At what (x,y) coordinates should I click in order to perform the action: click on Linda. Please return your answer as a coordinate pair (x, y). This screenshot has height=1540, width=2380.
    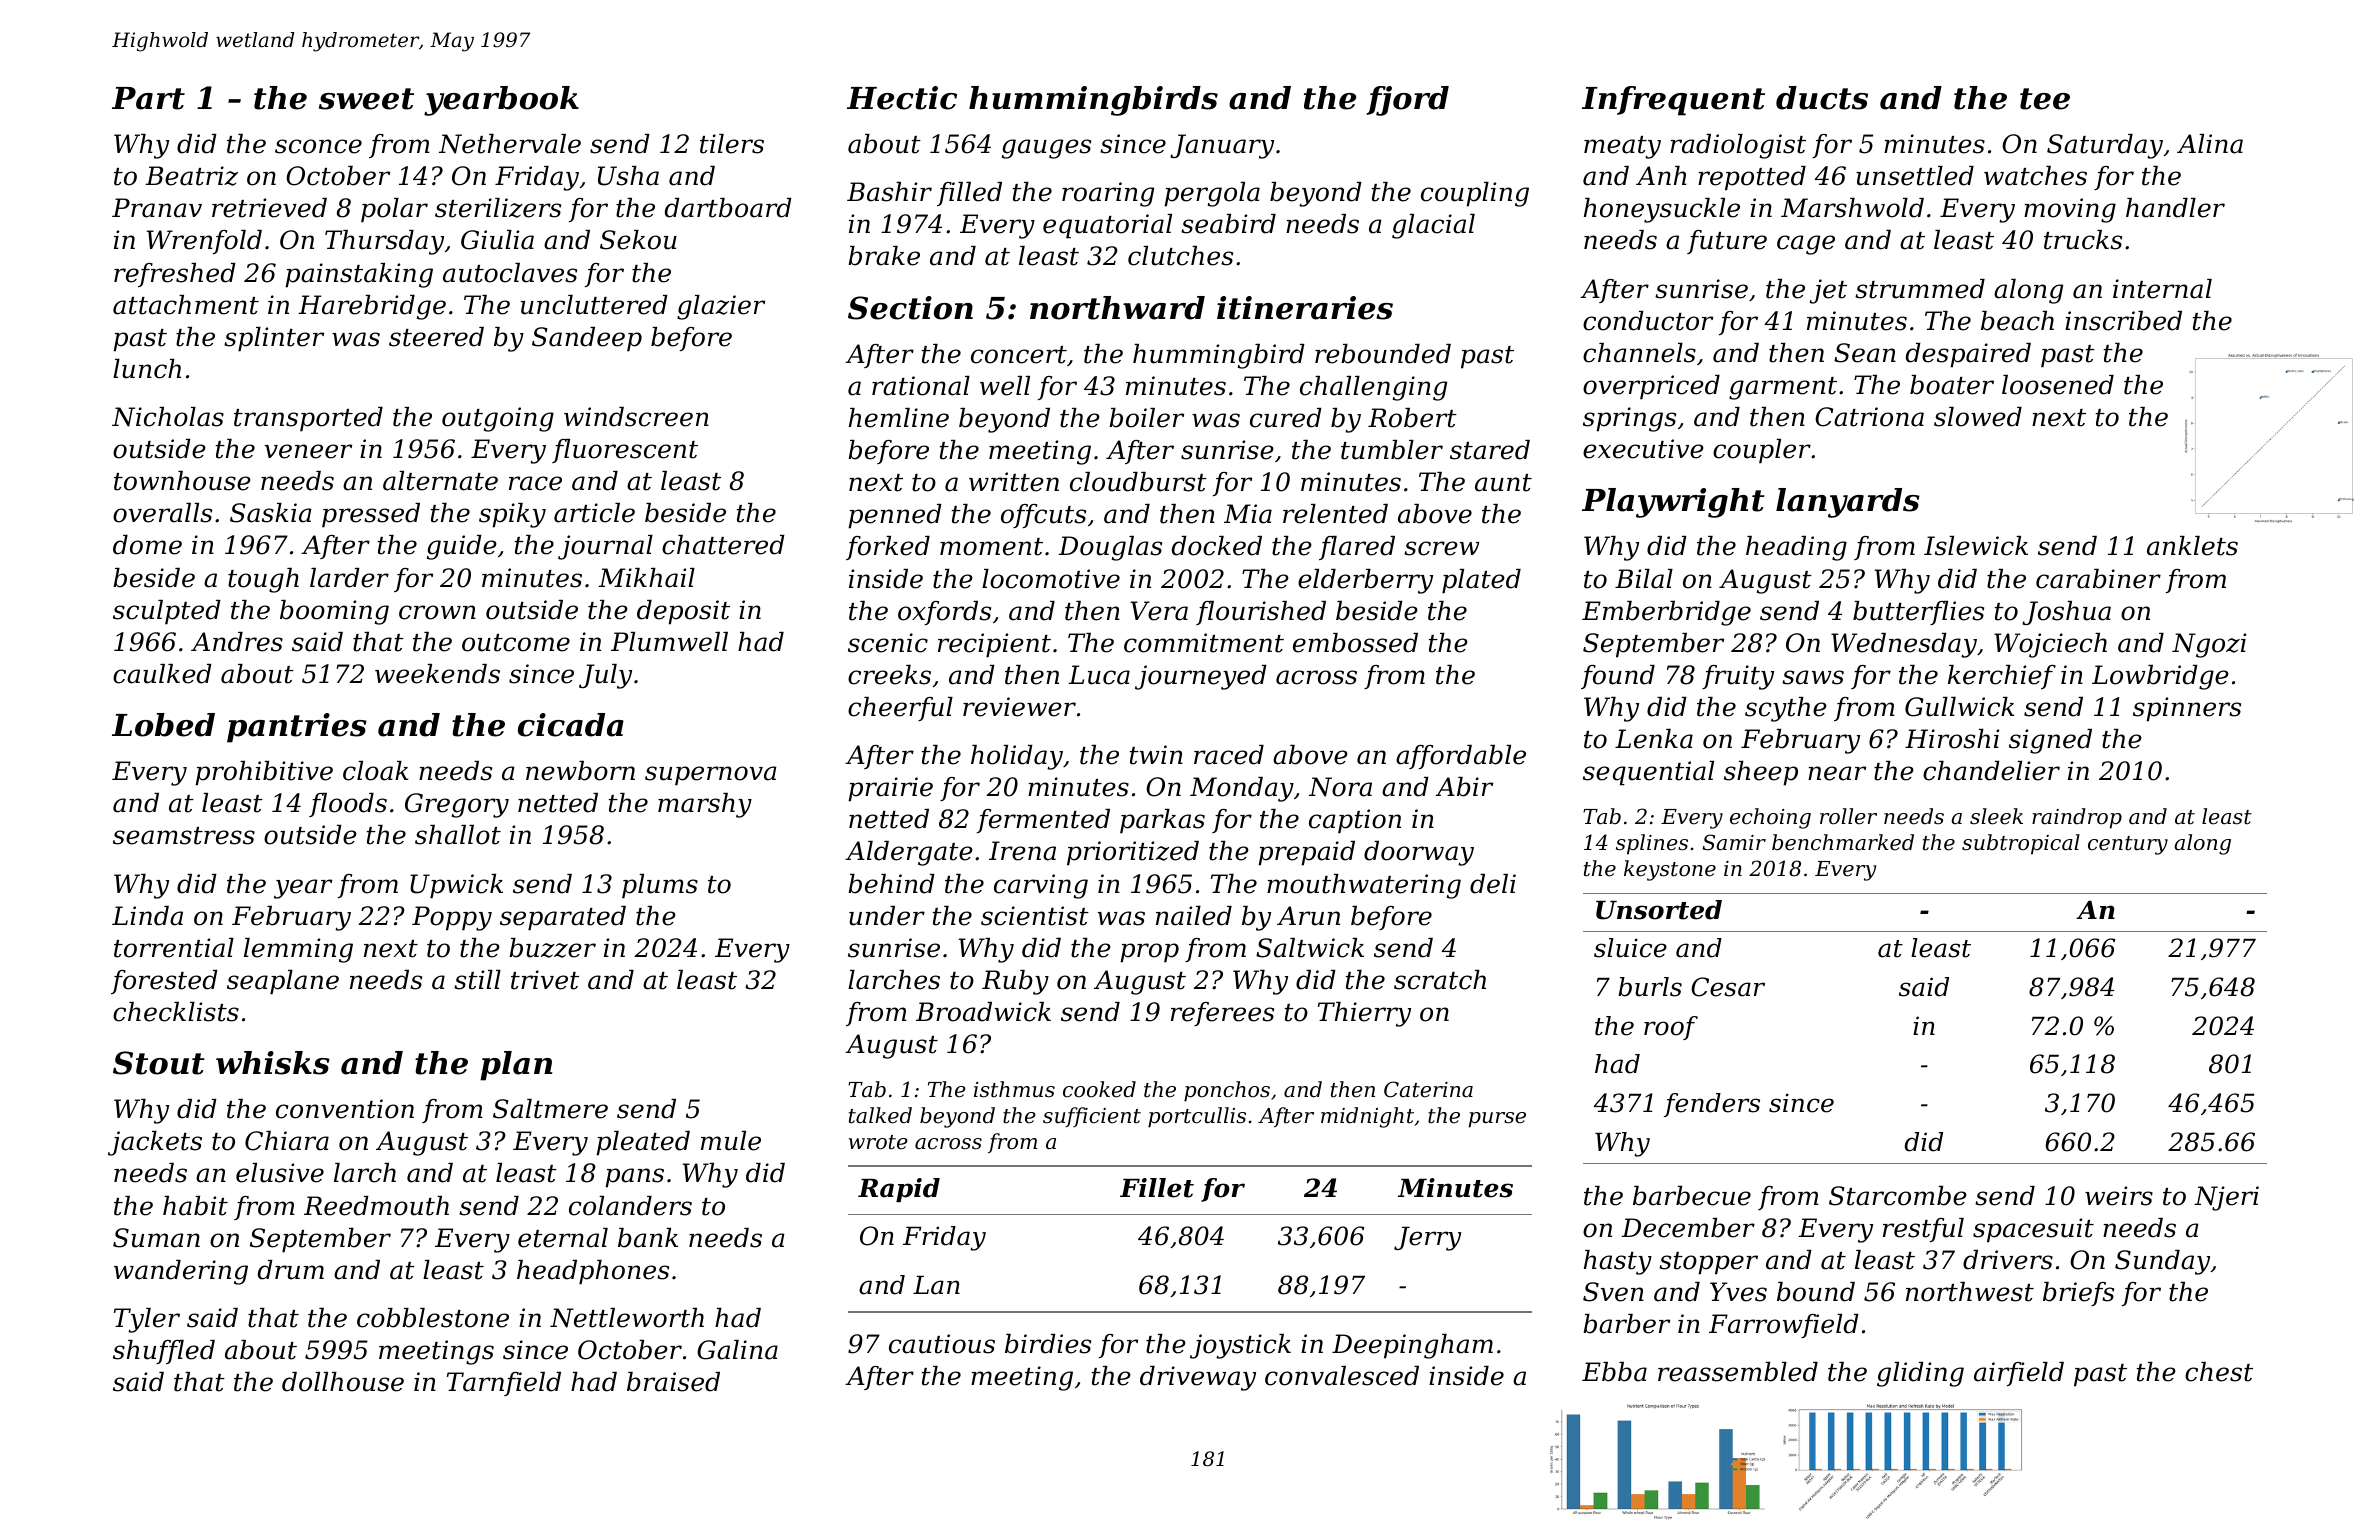
    Looking at the image, I should click on (147, 916).
